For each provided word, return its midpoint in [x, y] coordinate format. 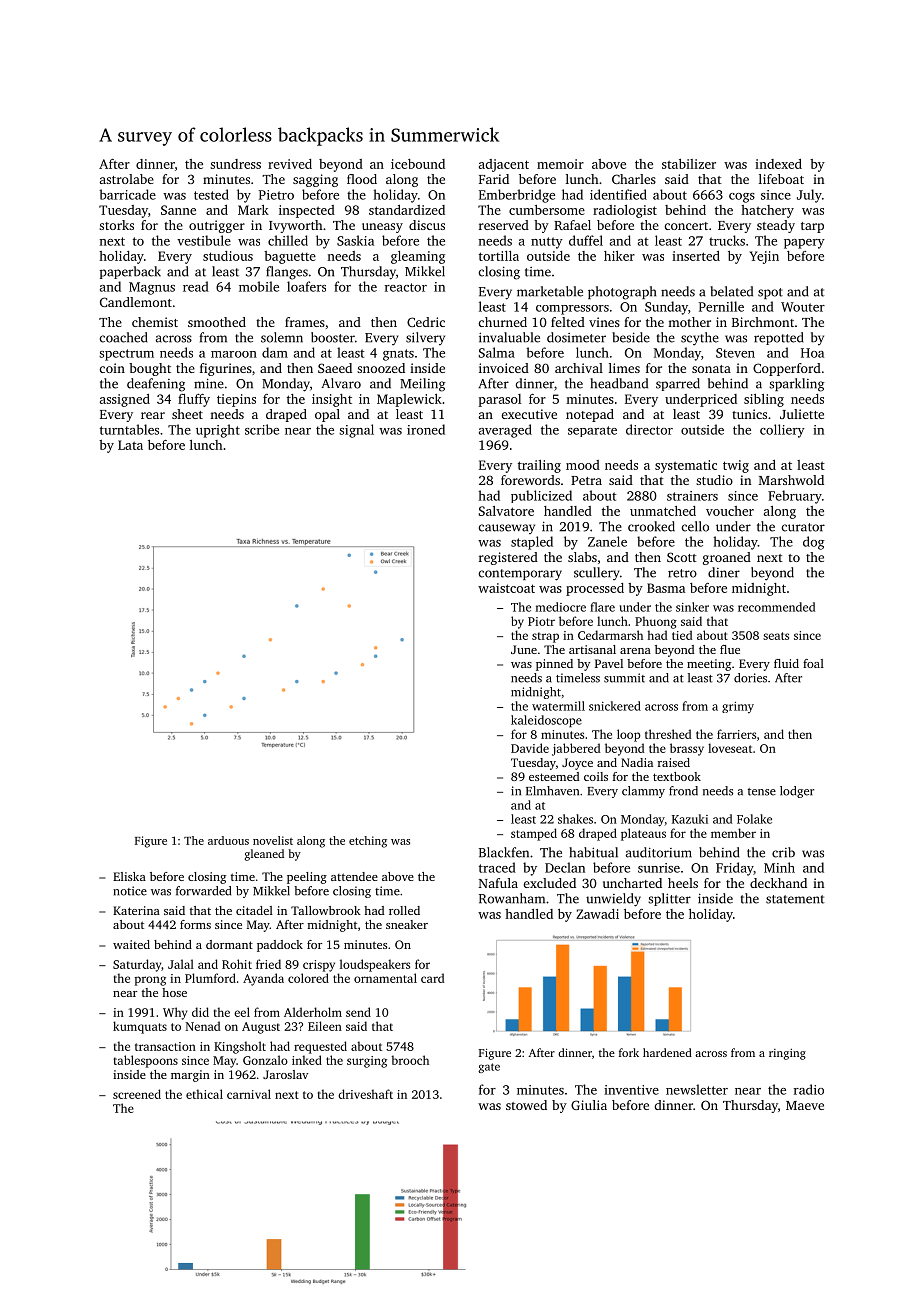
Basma [666, 588]
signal [356, 431]
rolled [404, 910]
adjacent [504, 165]
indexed [778, 164]
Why [175, 1013]
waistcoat [506, 588]
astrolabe [127, 179]
